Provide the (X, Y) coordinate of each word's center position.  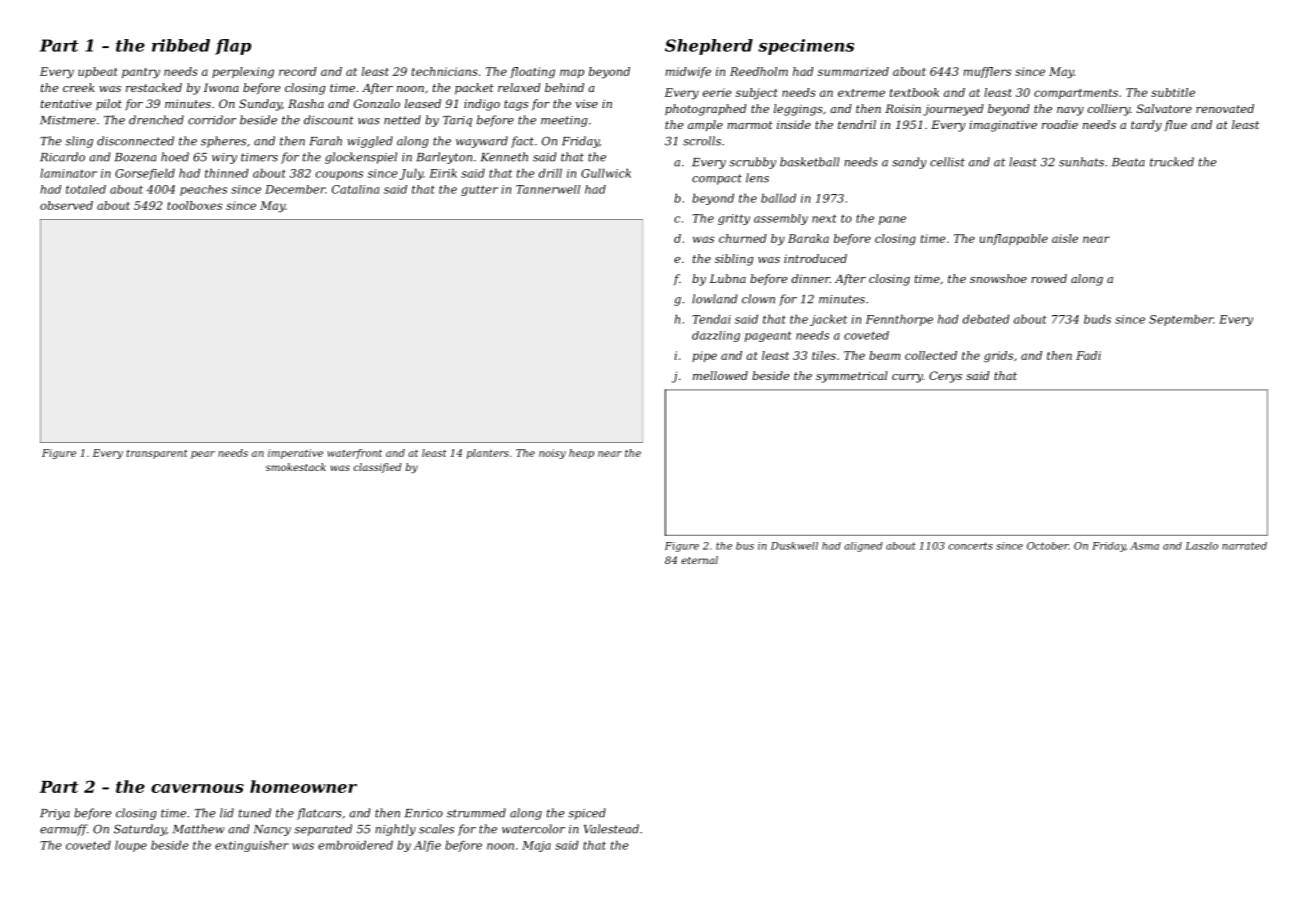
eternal (700, 560)
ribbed (181, 45)
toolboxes (194, 205)
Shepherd (709, 47)
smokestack (296, 467)
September (1181, 320)
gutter (479, 190)
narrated (1244, 546)
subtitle (1173, 92)
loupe (131, 846)
